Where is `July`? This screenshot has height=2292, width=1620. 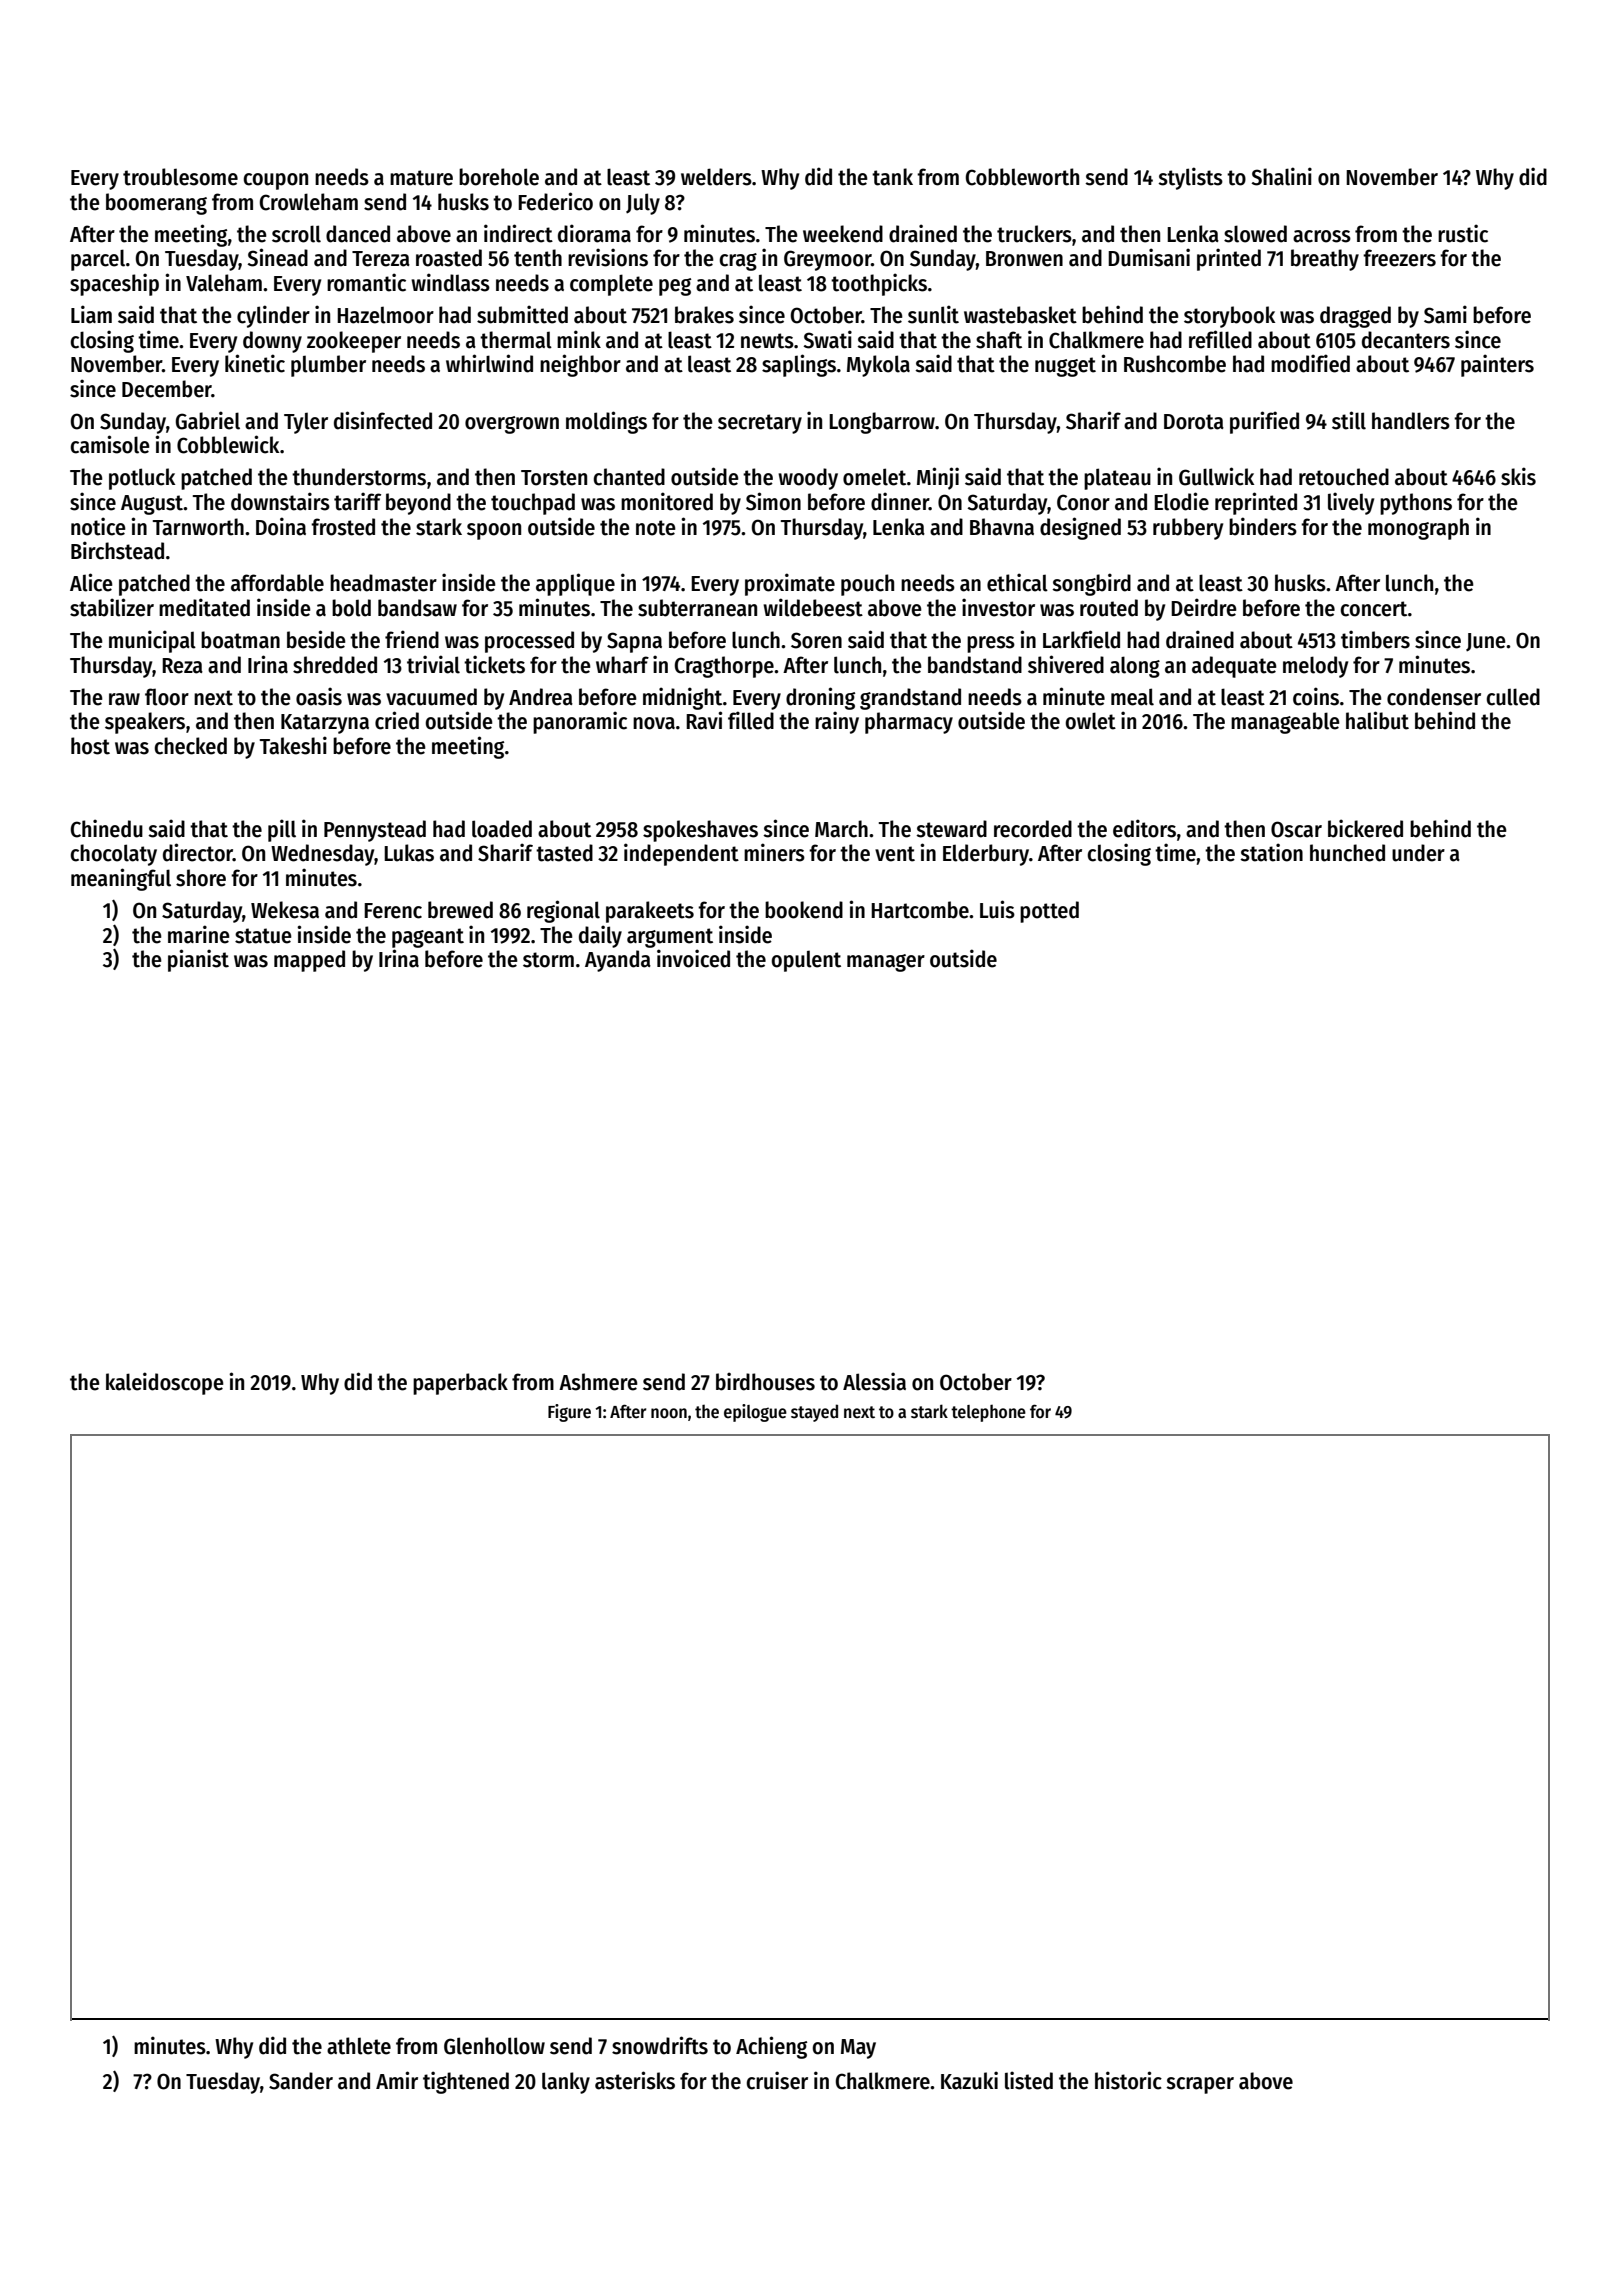
July is located at coordinates (643, 204).
